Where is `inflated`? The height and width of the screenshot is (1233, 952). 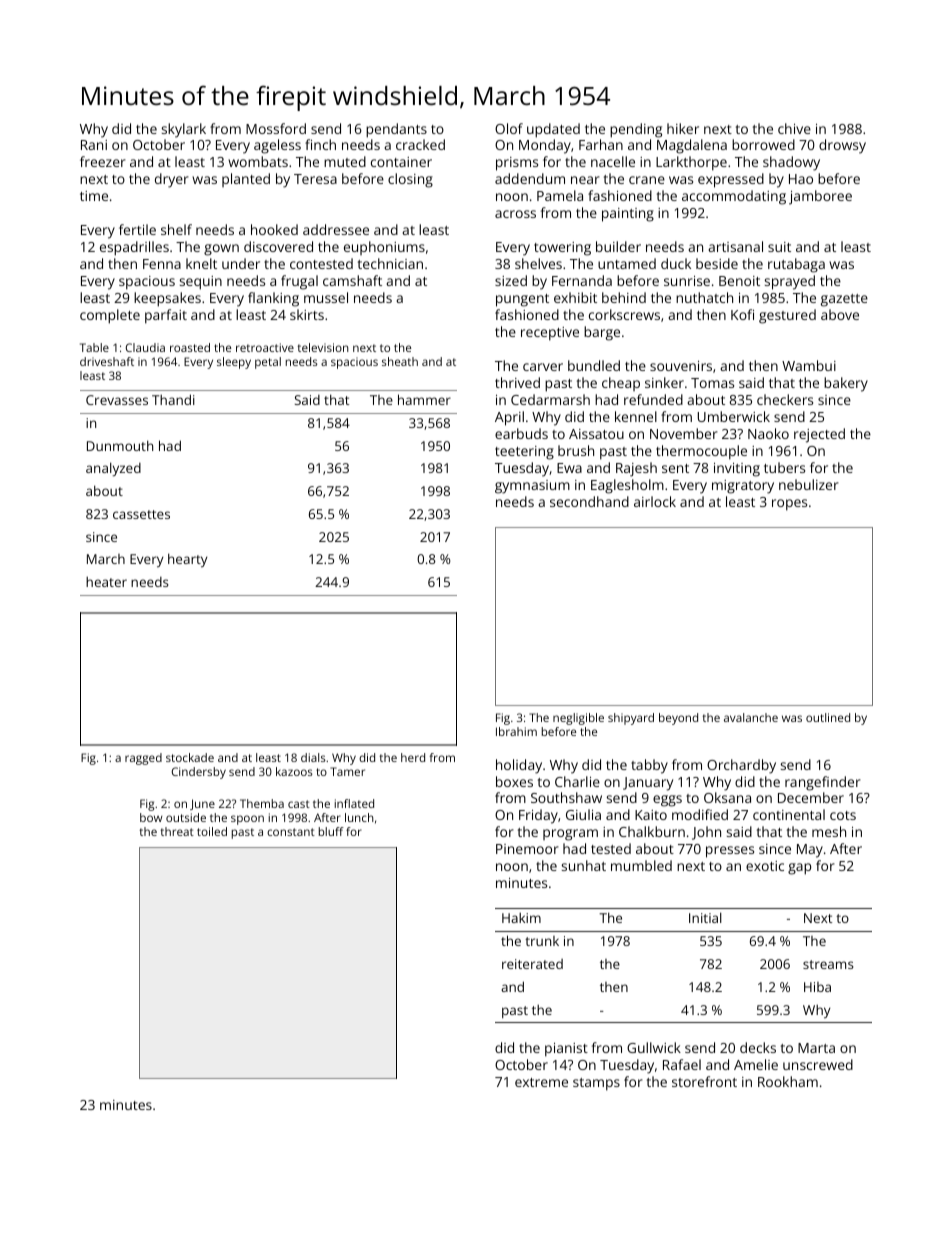
inflated is located at coordinates (354, 803).
